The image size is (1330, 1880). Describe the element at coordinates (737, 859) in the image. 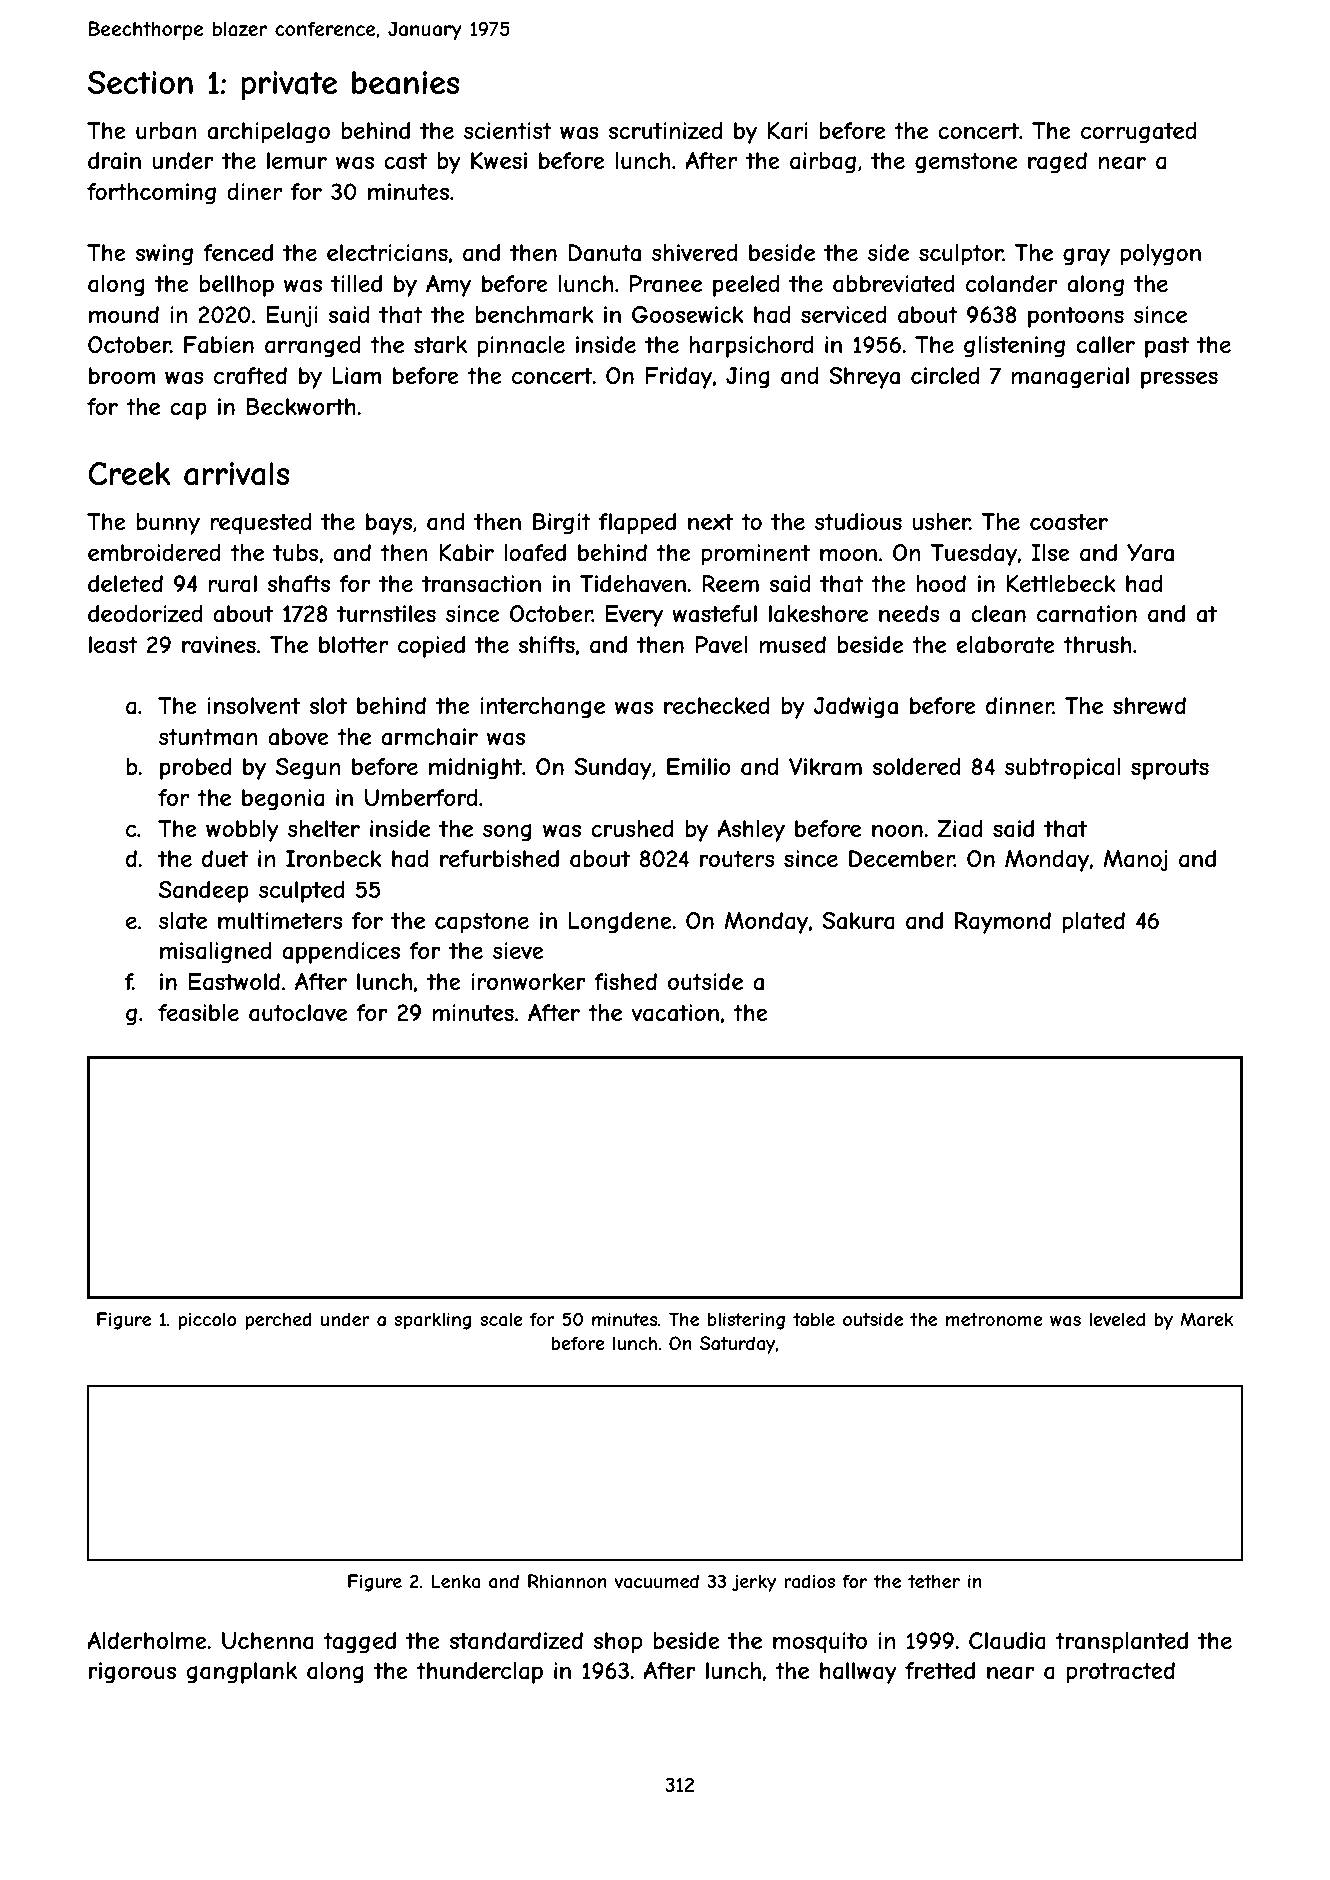

I see `routers` at that location.
